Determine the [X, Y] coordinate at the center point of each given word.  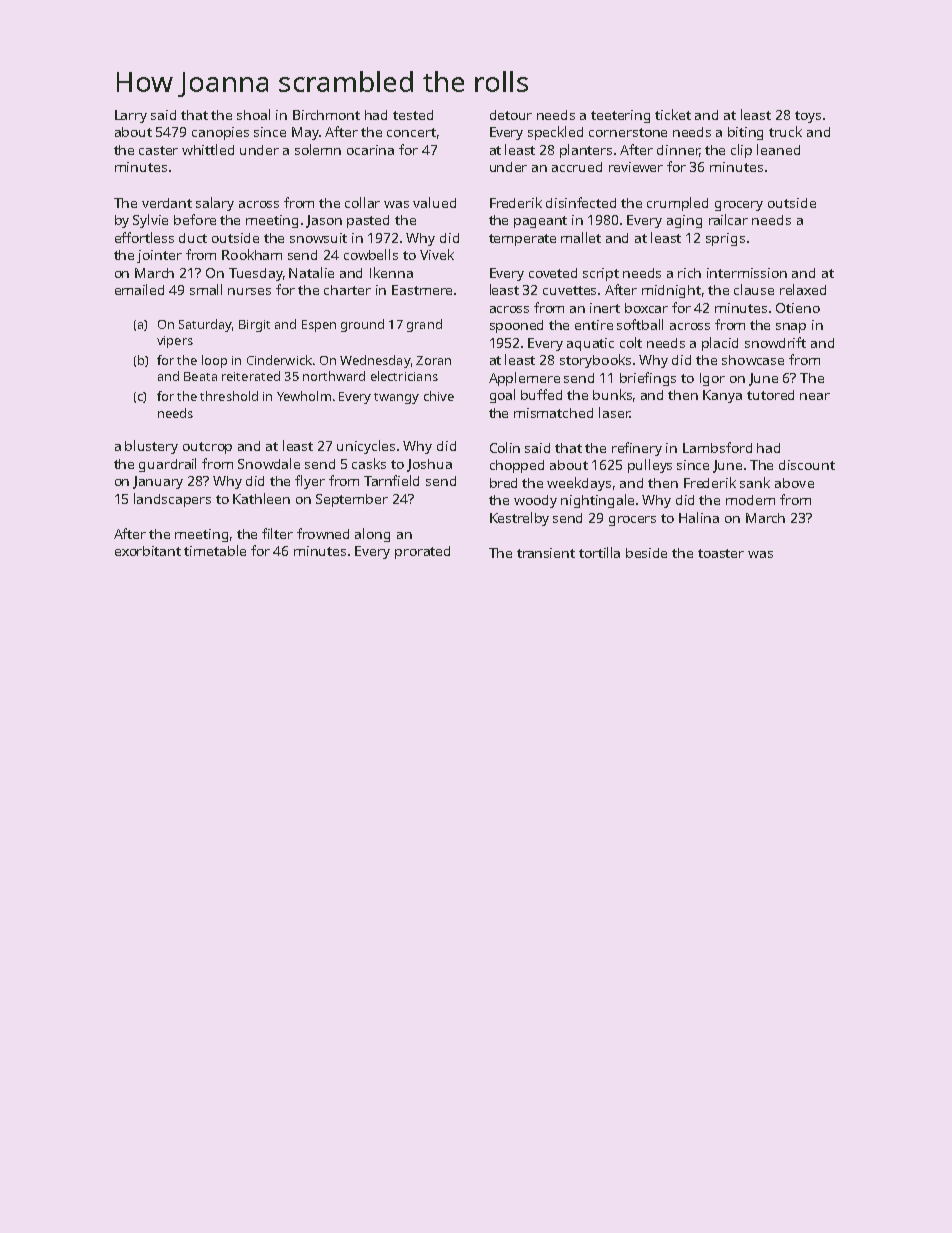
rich [689, 273]
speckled [555, 133]
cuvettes [569, 290]
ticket [673, 114]
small [206, 289]
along [372, 535]
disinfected [581, 202]
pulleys [650, 466]
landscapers [172, 500]
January [158, 482]
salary [215, 204]
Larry [131, 116]
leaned [778, 149]
